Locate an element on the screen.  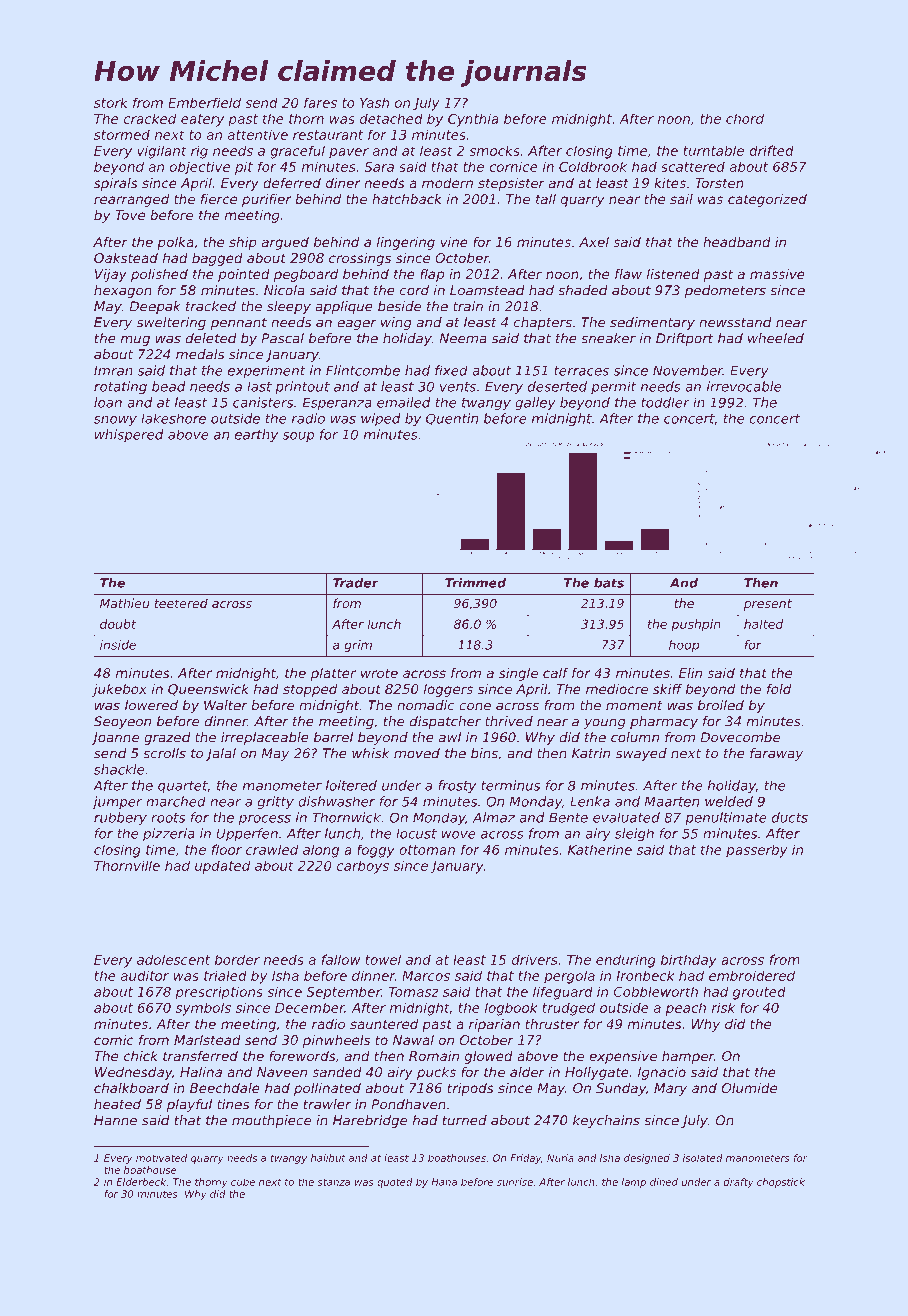
fold is located at coordinates (779, 689).
